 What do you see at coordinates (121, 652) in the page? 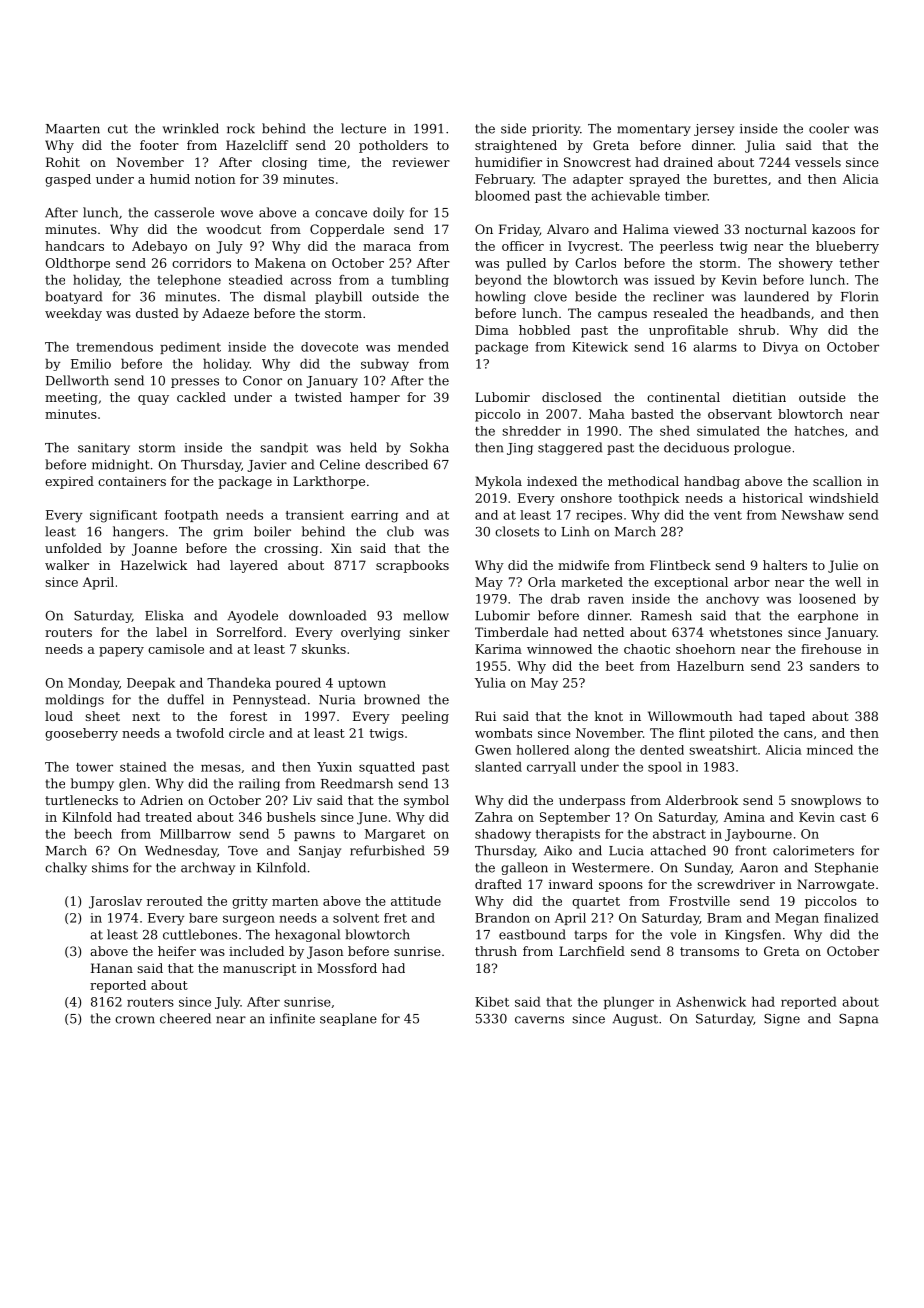
I see `papery` at bounding box center [121, 652].
